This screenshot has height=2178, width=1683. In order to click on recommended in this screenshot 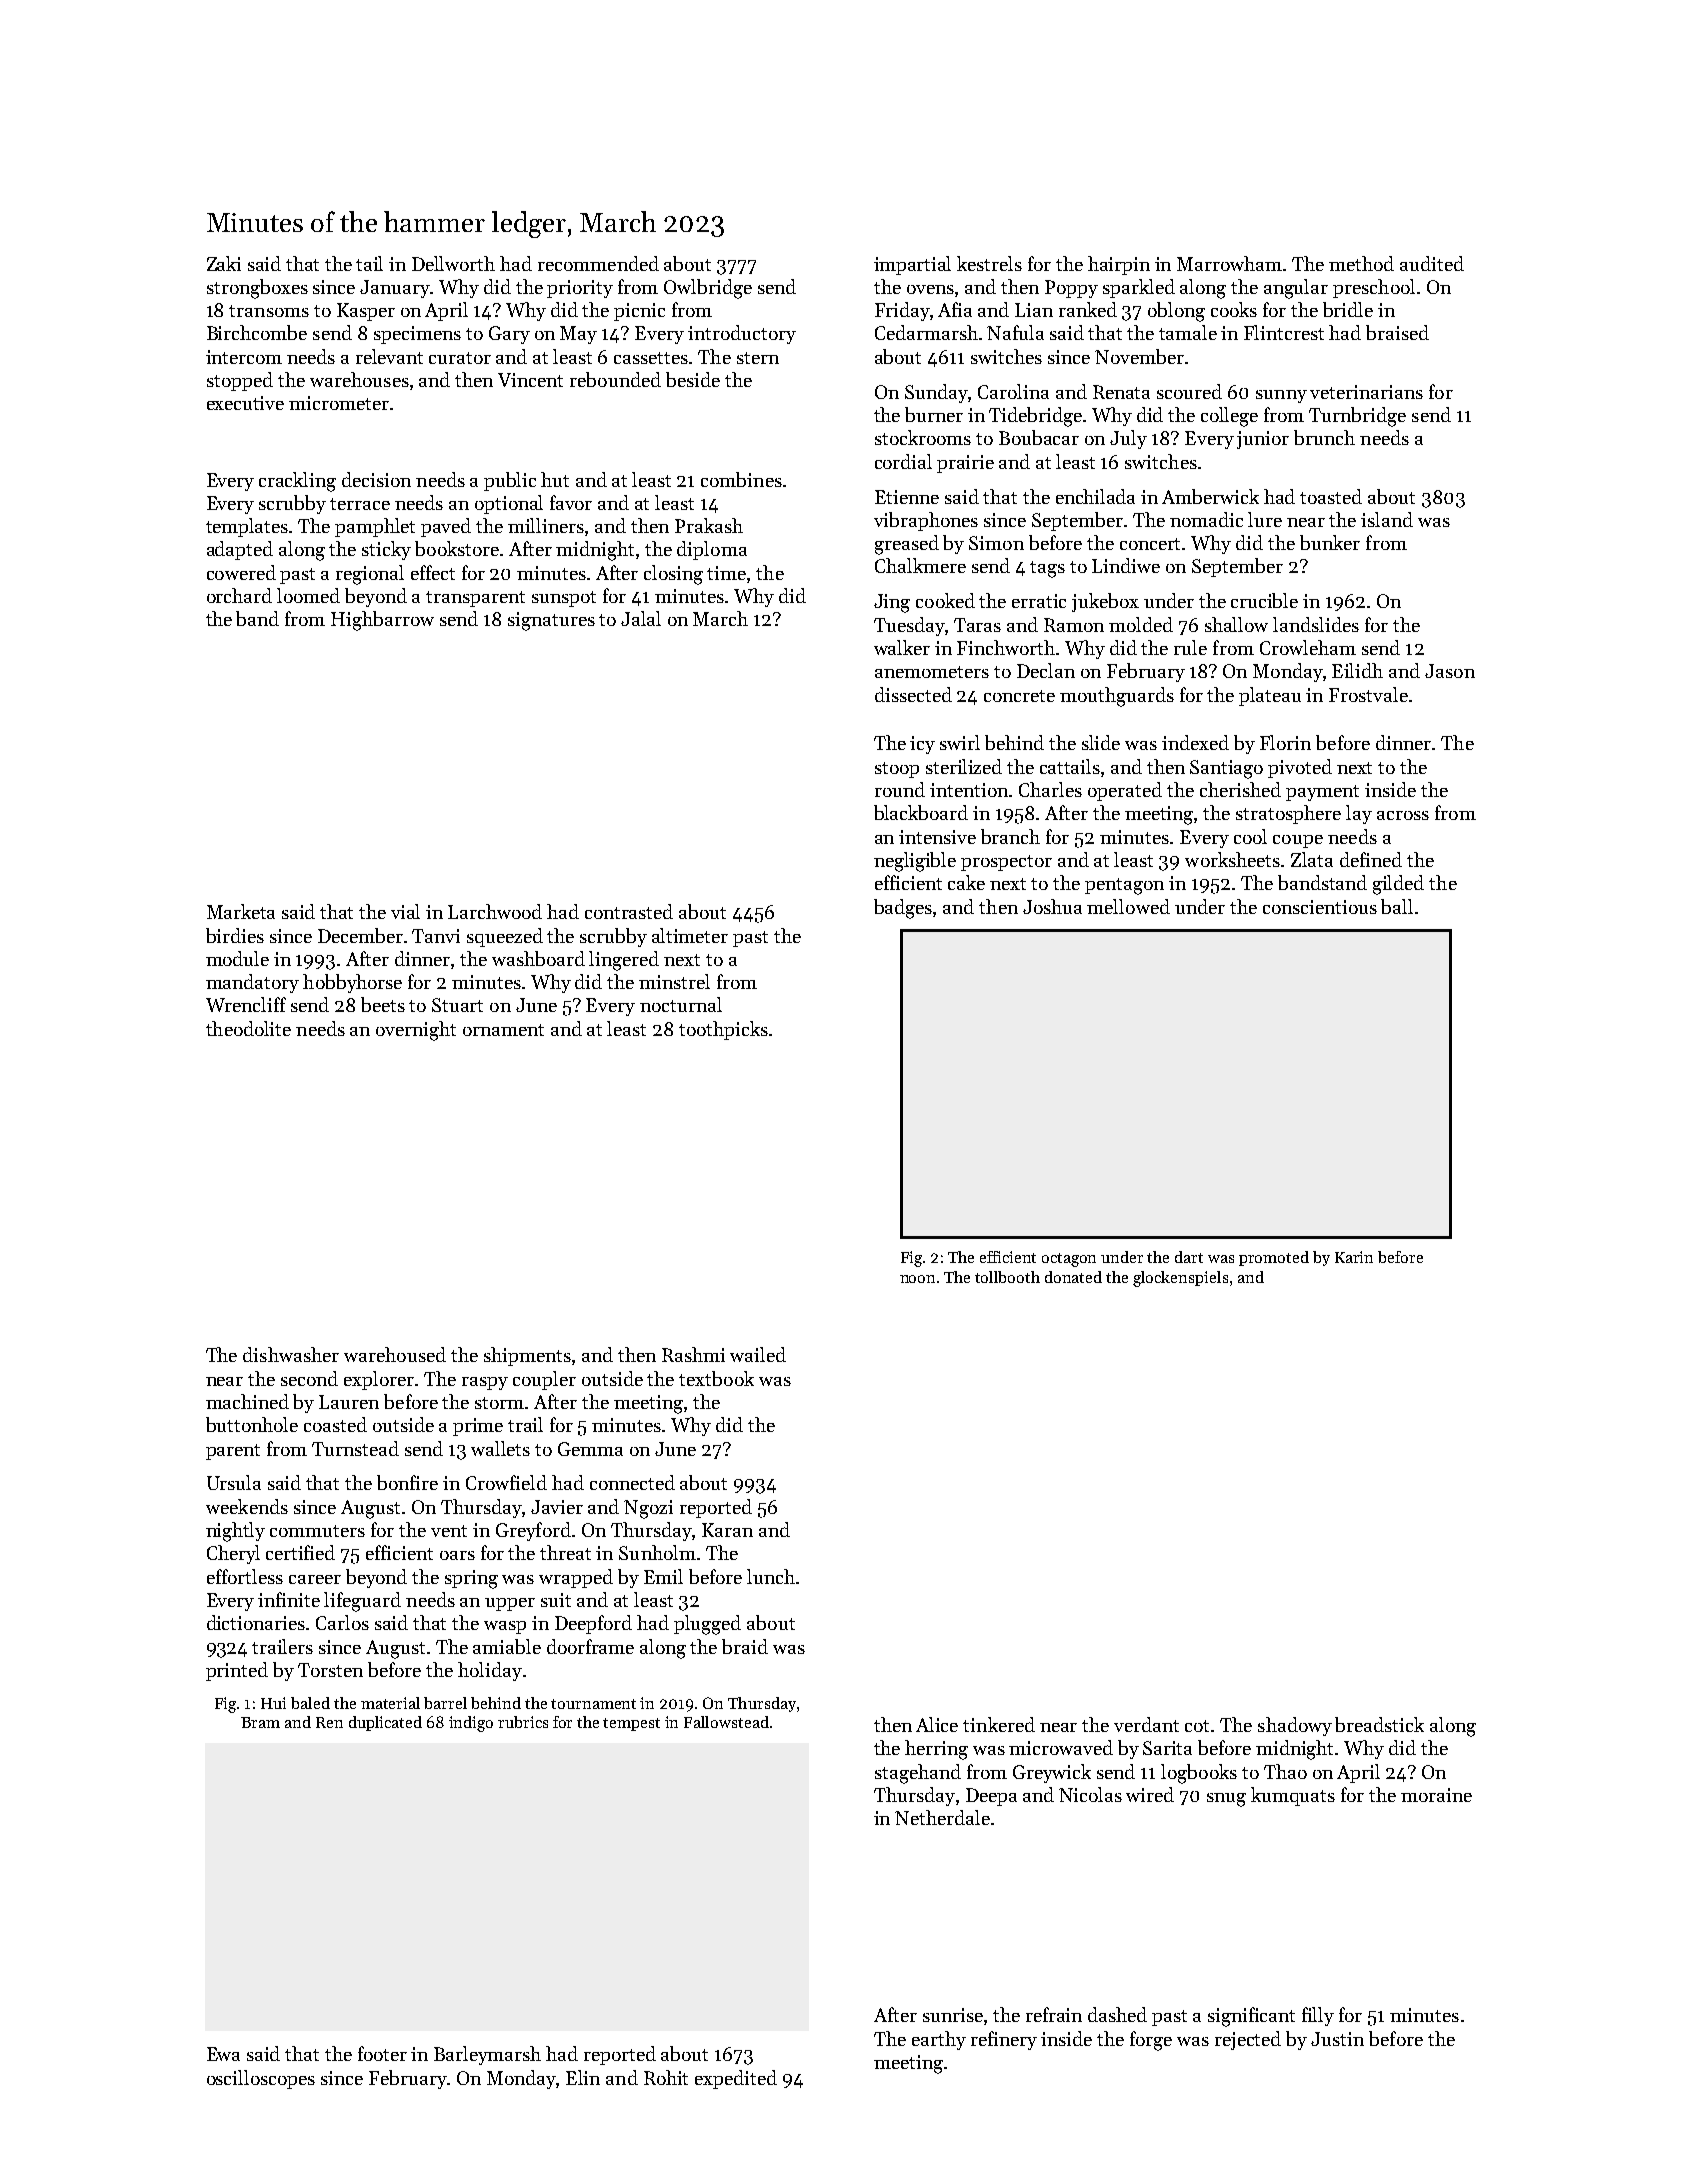, I will do `click(598, 263)`.
